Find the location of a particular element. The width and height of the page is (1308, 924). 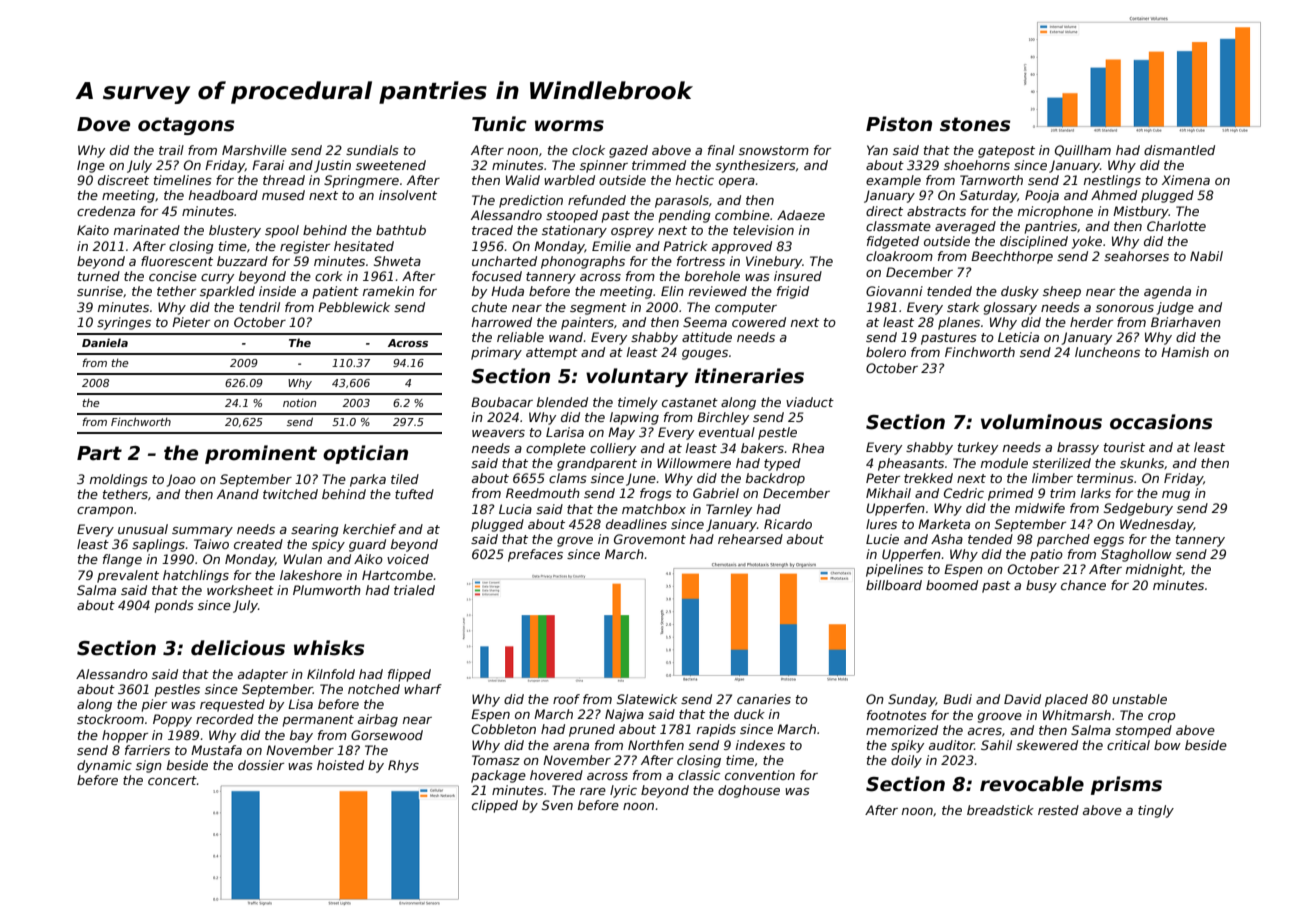

Ximena is located at coordinates (1185, 180).
